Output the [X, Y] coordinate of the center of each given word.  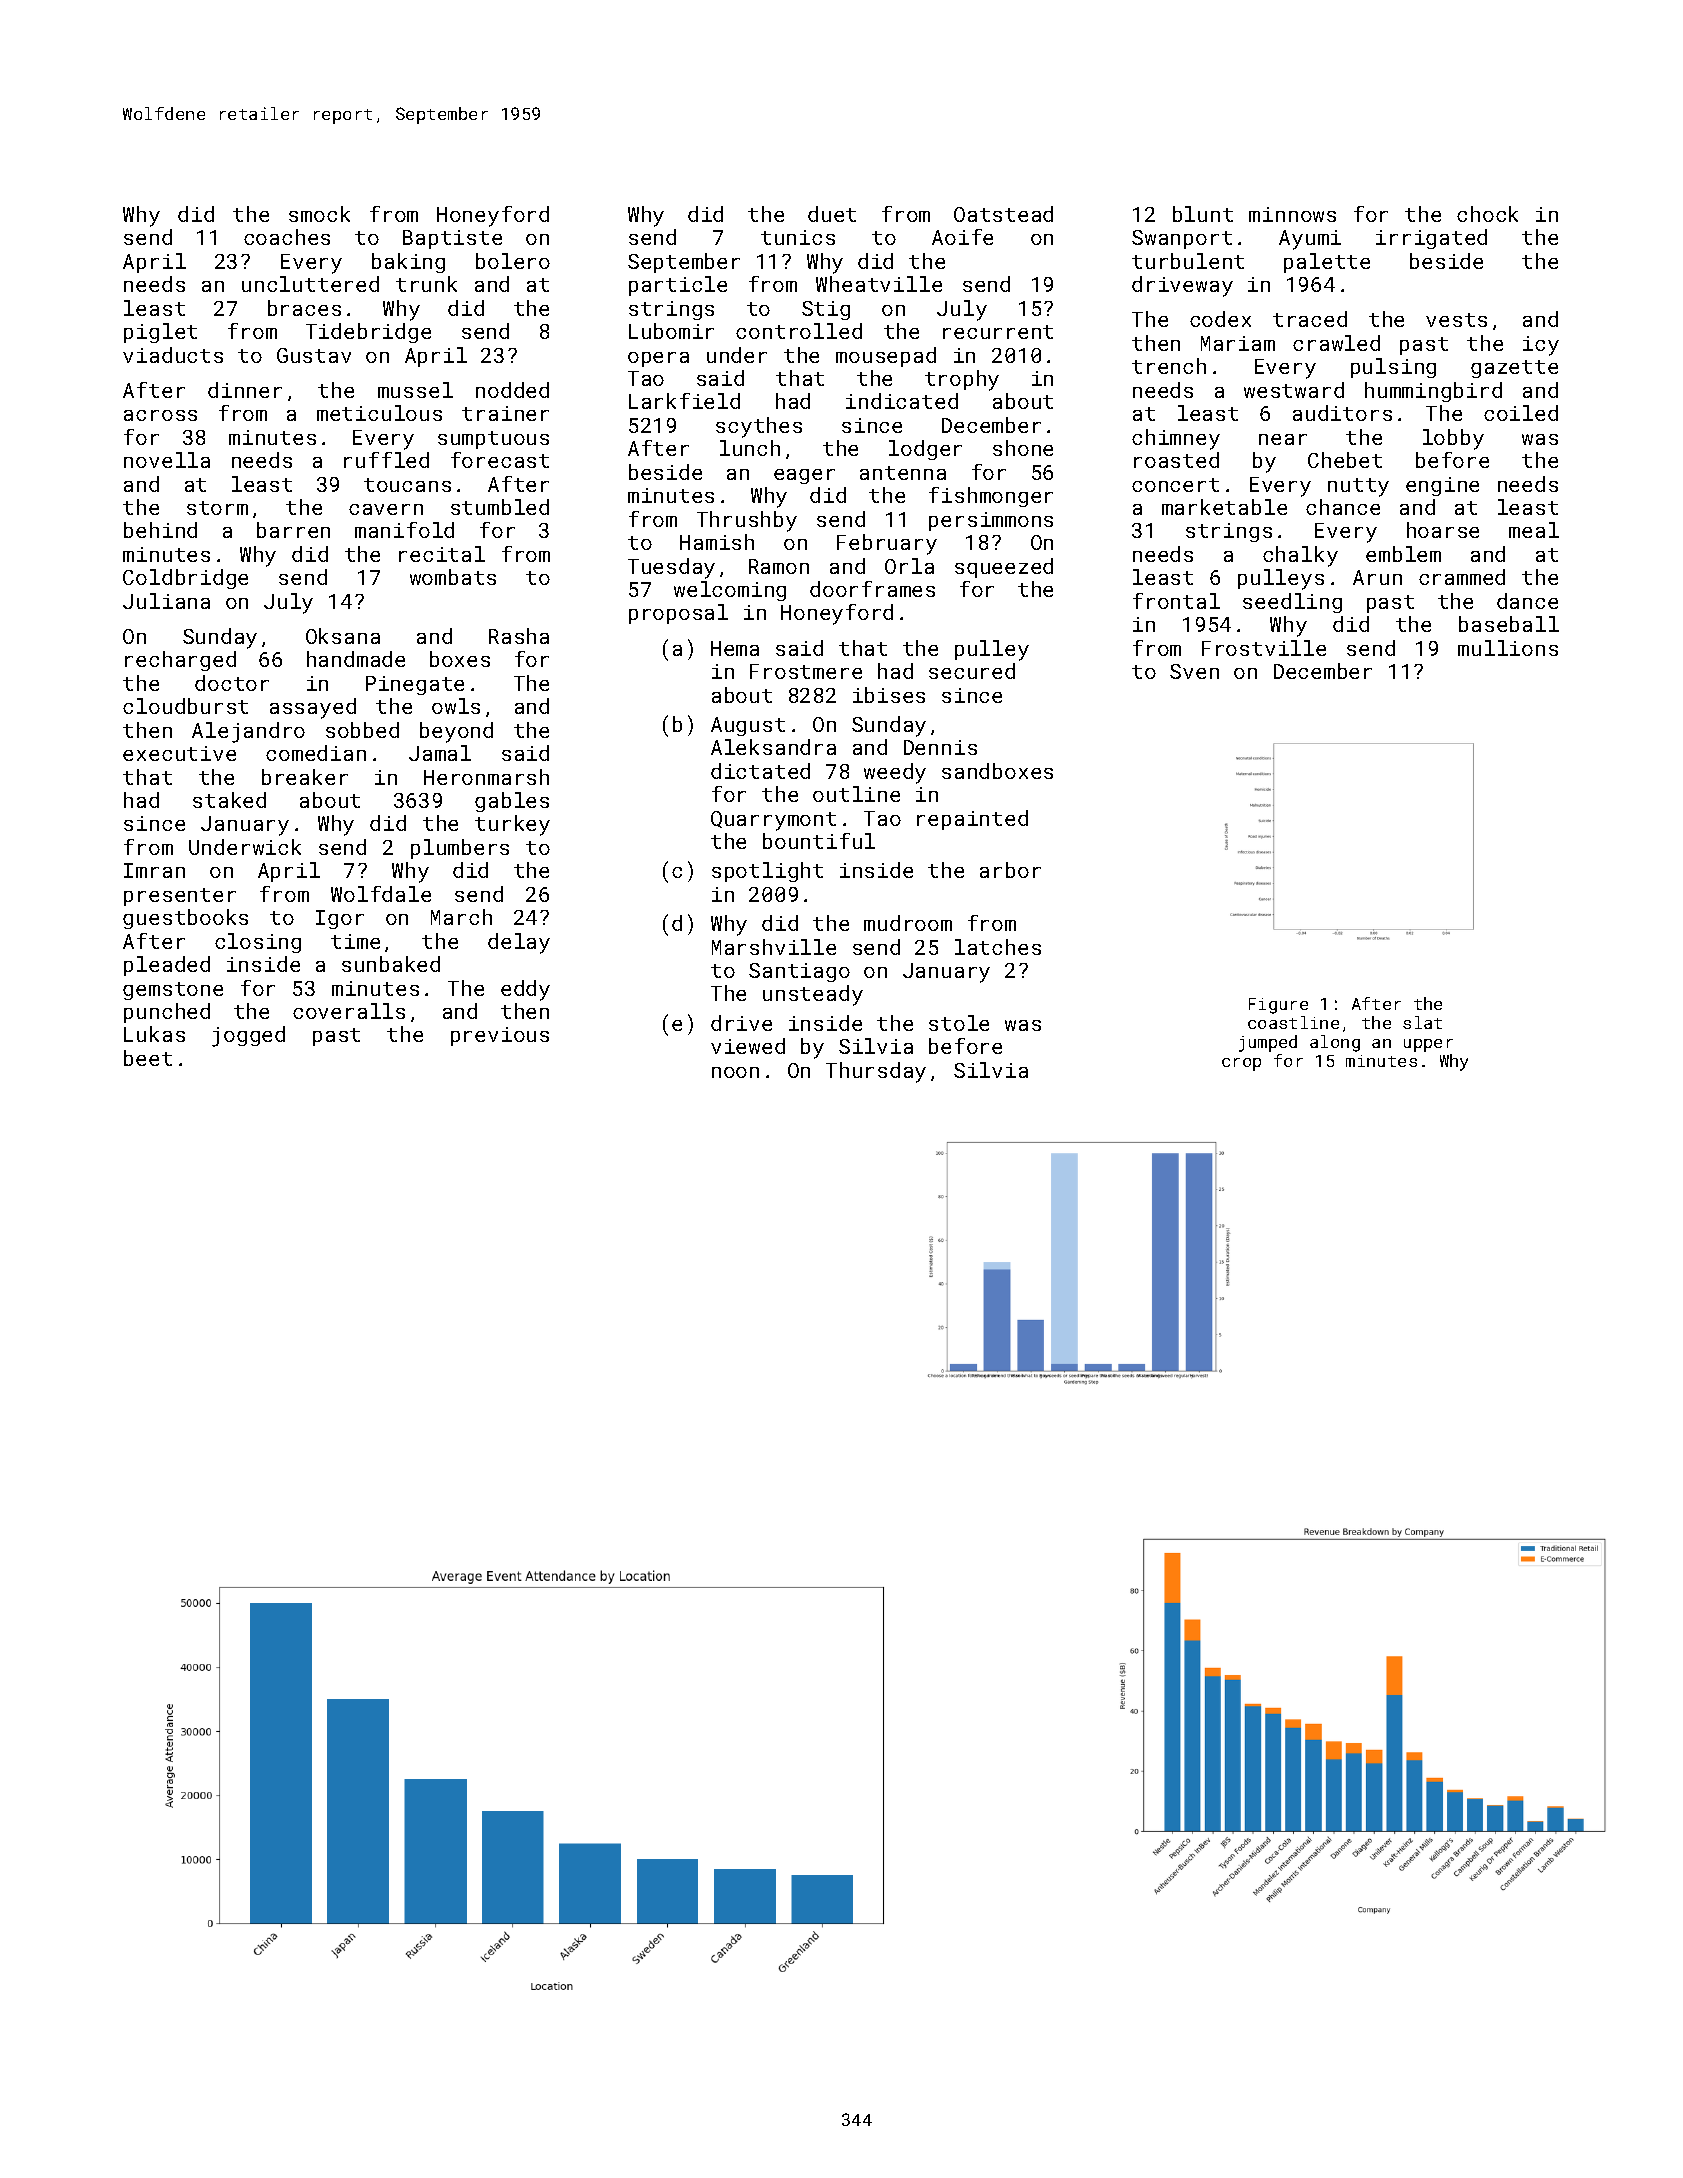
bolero [513, 261]
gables [512, 802]
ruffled [386, 460]
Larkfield [684, 401]
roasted [1176, 460]
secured [972, 671]
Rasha [519, 636]
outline [856, 794]
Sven [1194, 671]
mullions [1508, 648]
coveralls [349, 1011]
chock [1487, 214]
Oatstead [1003, 214]
